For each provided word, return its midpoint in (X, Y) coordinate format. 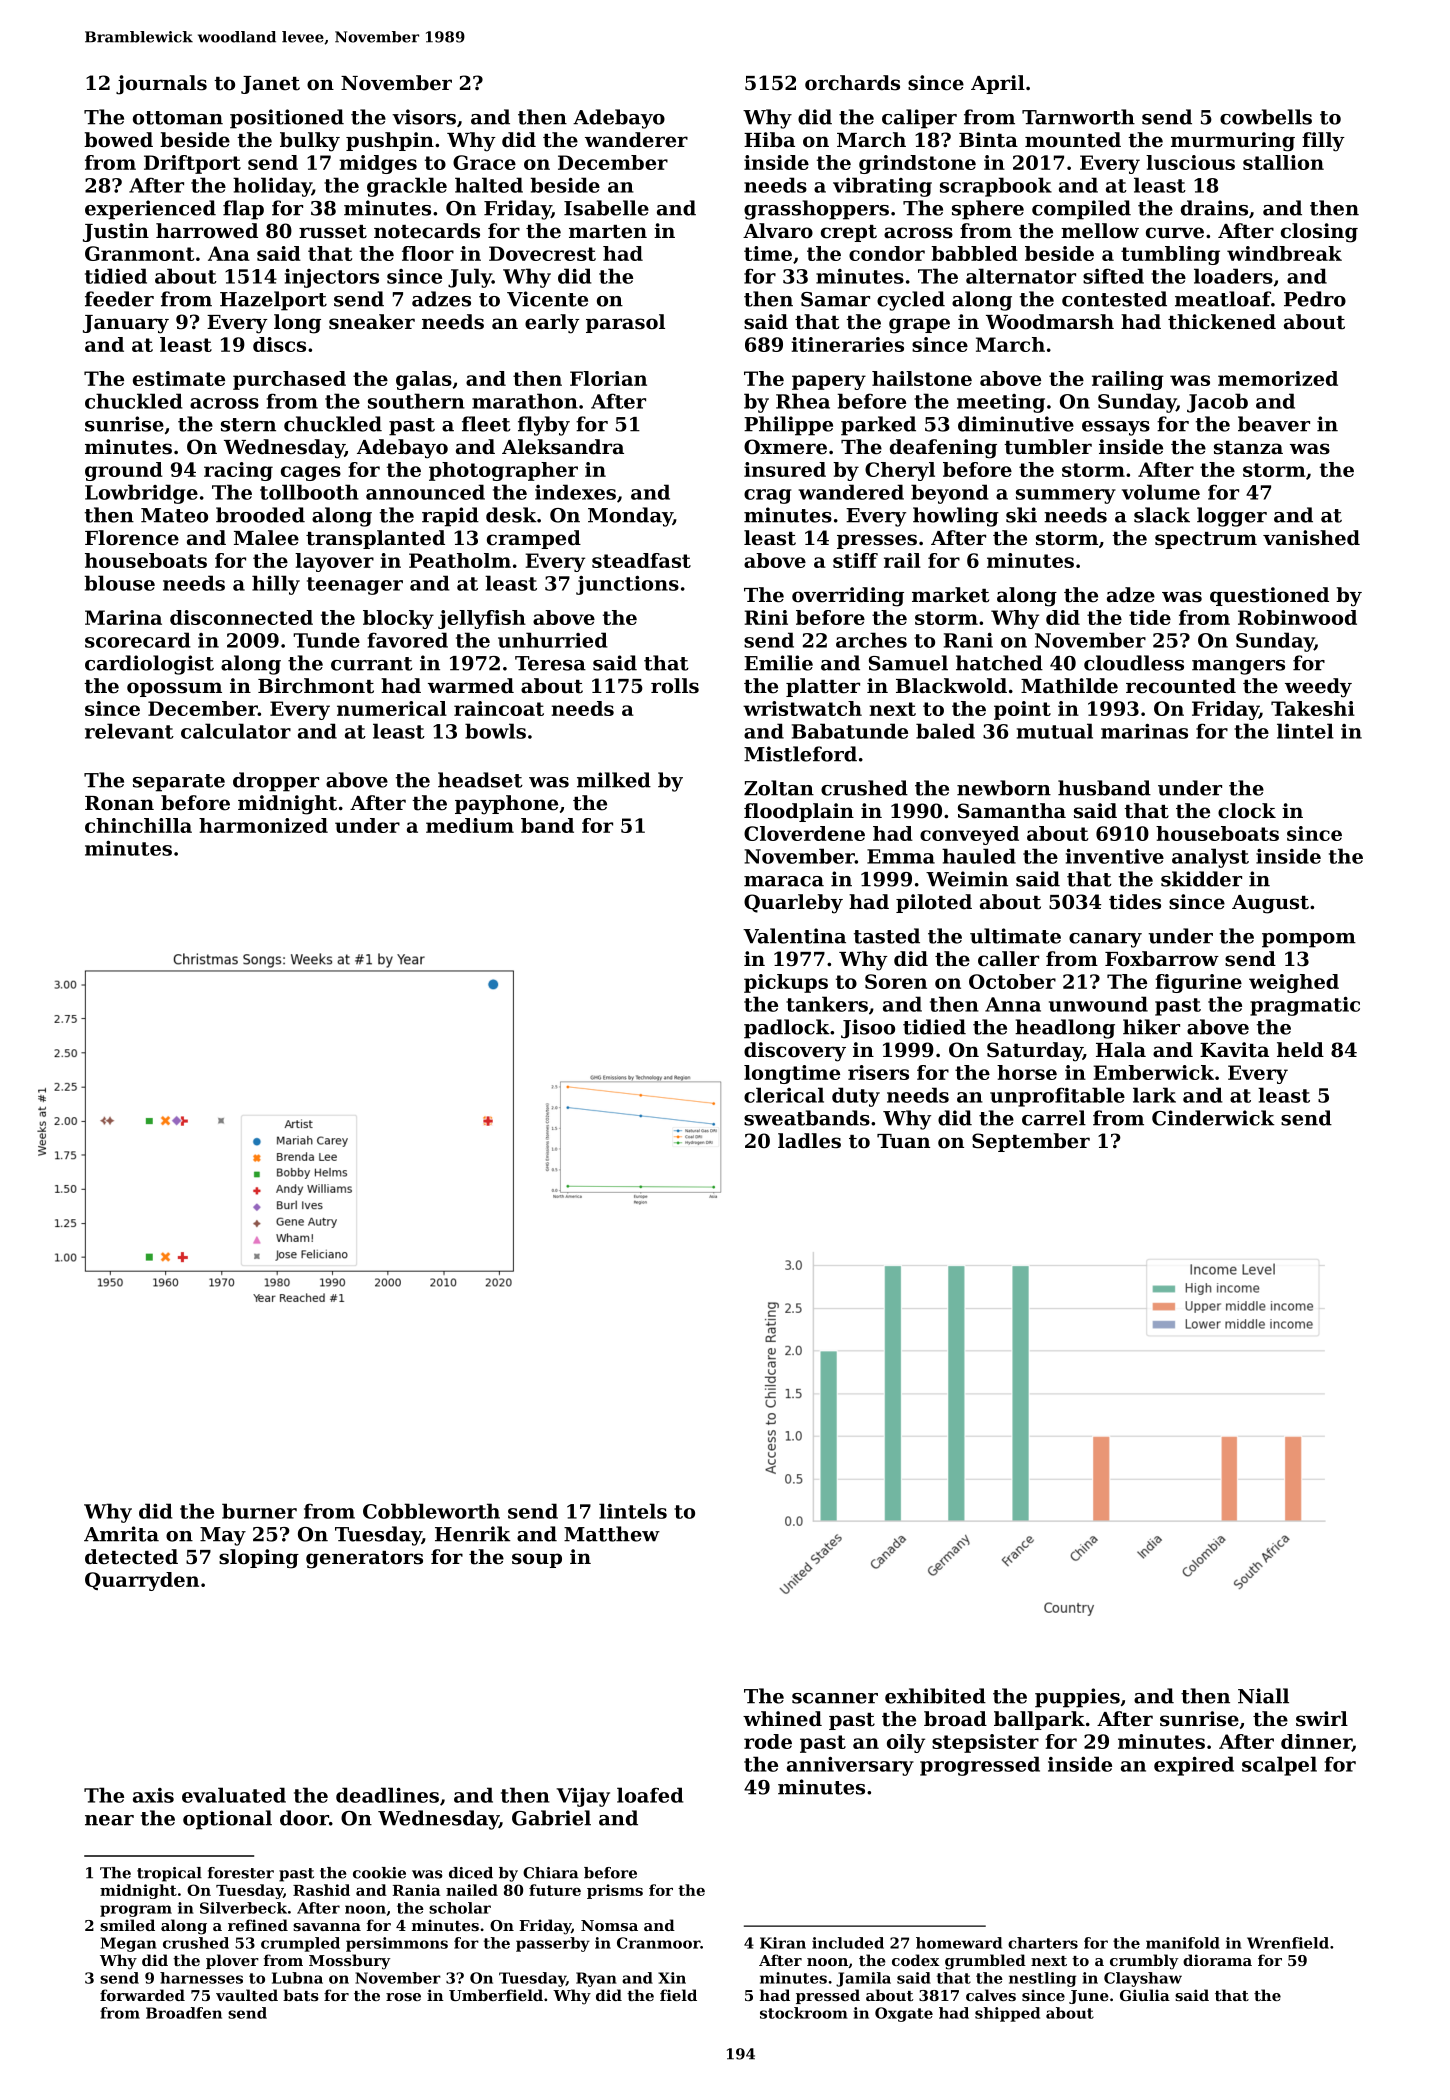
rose (403, 1997)
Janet (270, 85)
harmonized (263, 825)
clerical (784, 1095)
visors (424, 117)
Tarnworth (1078, 117)
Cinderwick (1213, 1118)
